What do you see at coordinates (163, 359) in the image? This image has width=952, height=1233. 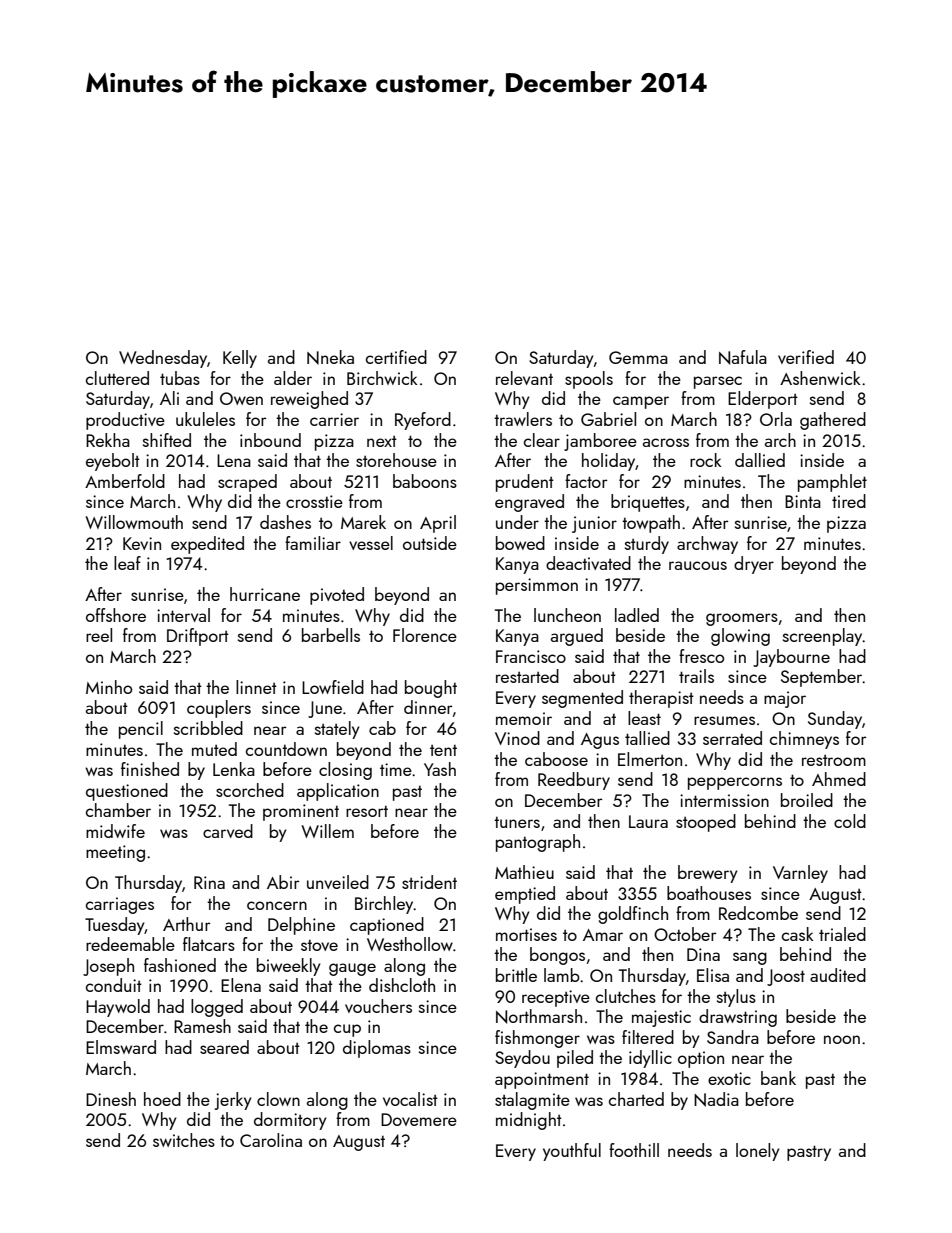 I see `Wednesday` at bounding box center [163, 359].
